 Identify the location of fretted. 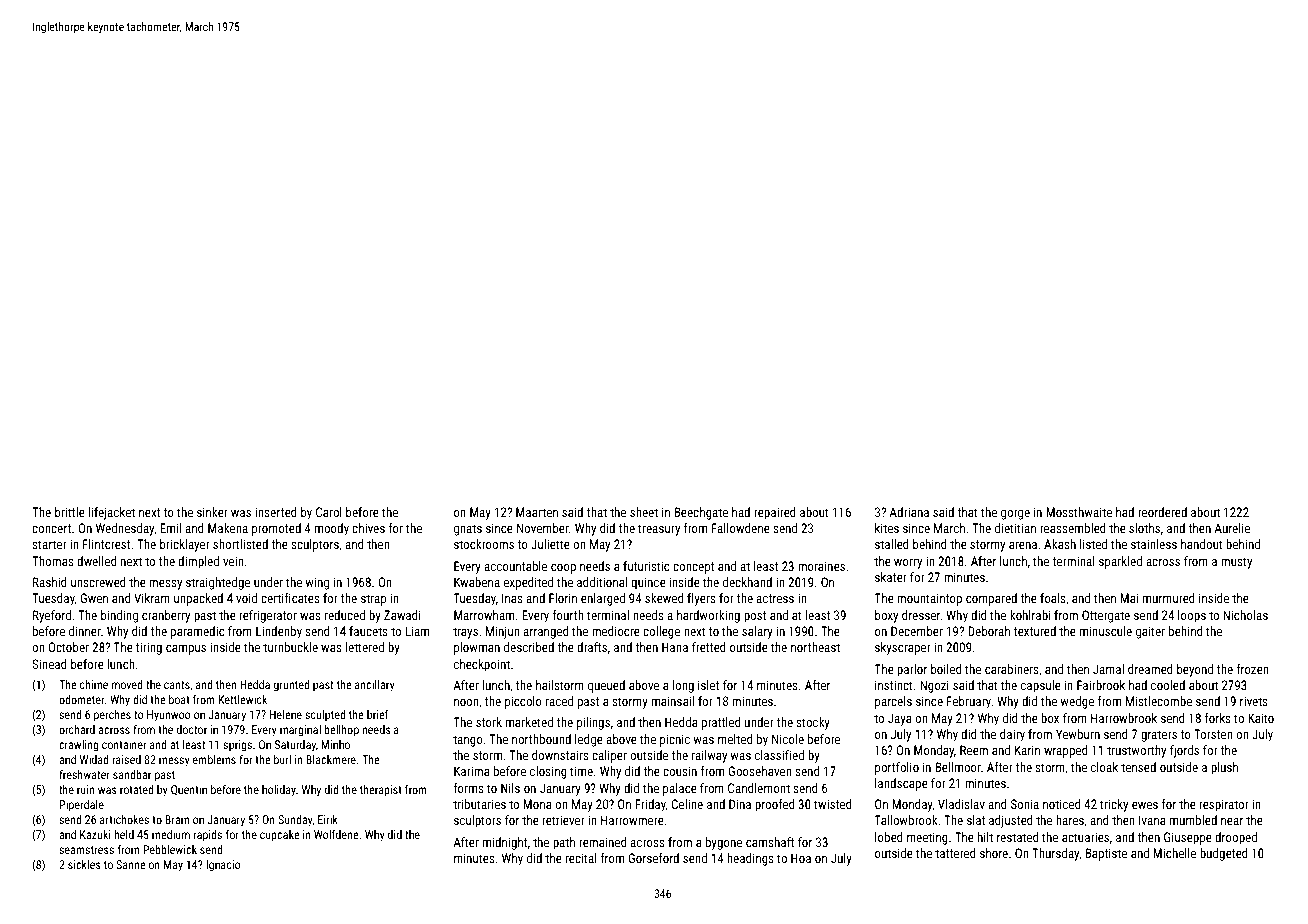
(709, 647).
